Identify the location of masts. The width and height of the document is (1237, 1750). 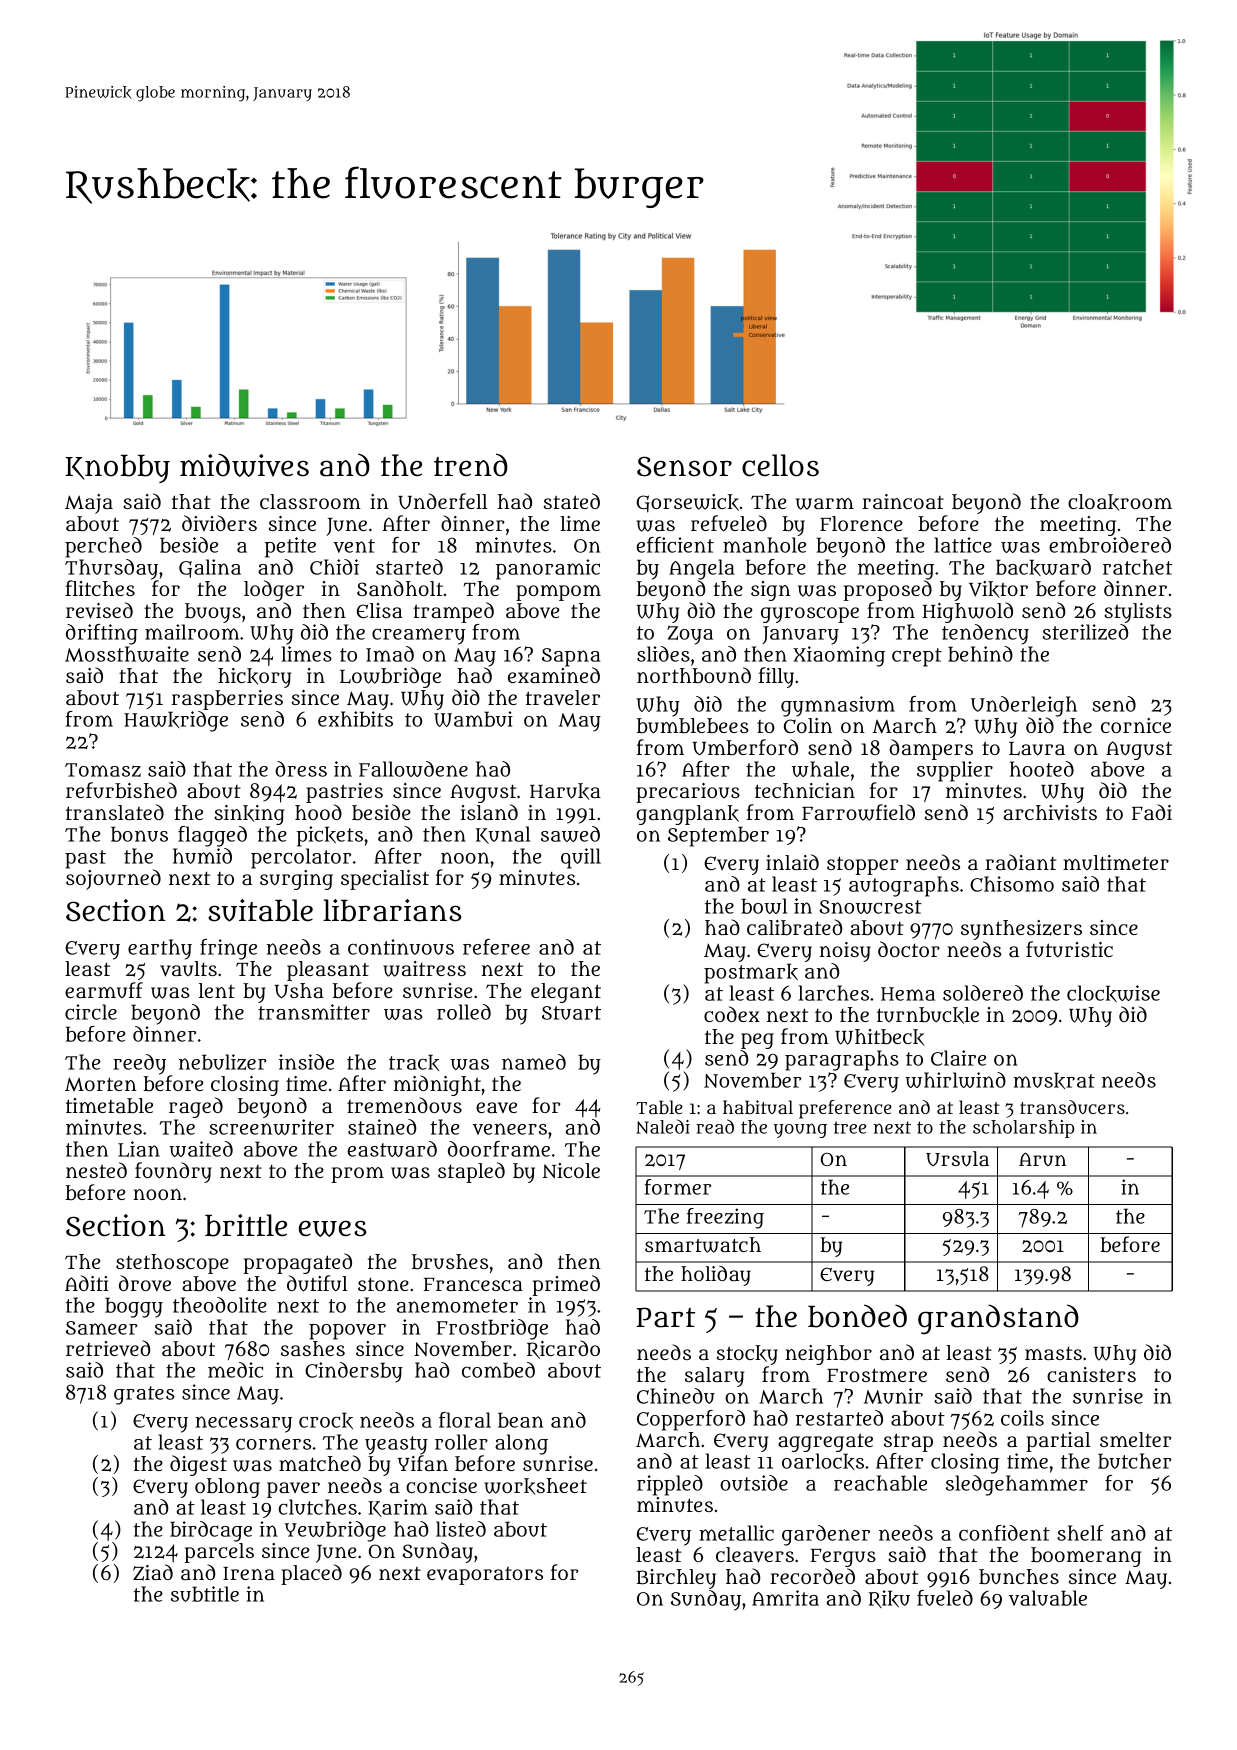
(1053, 1353).
